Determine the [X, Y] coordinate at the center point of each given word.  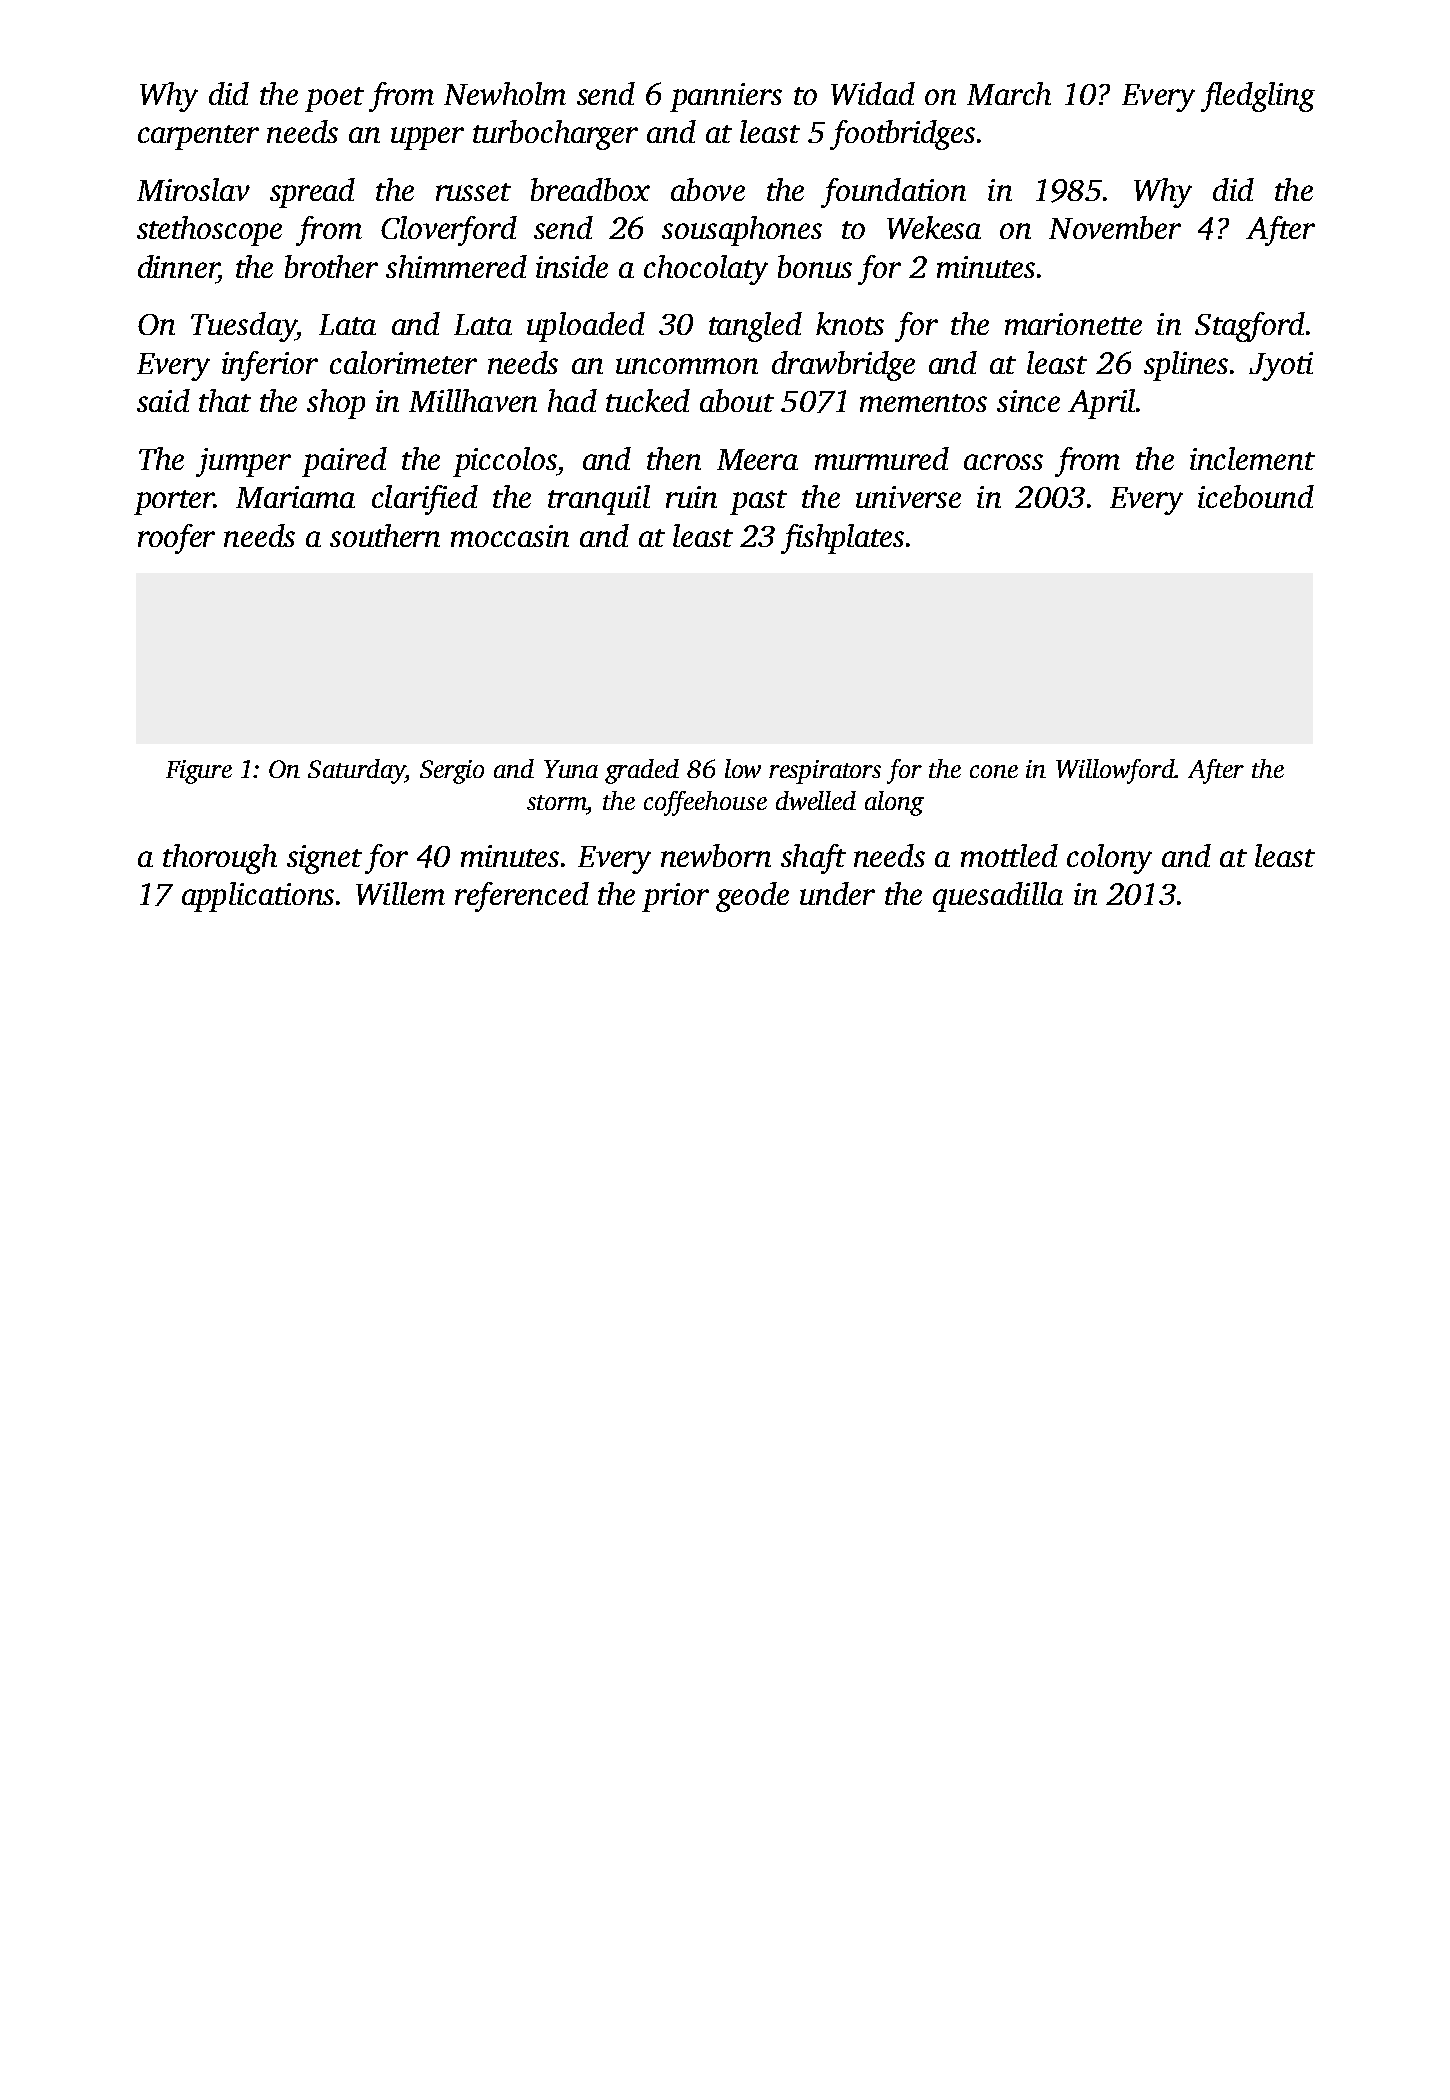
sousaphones [742, 231]
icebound [1256, 496]
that [225, 400]
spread [312, 193]
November [1115, 227]
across [1003, 462]
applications [258, 897]
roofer [176, 539]
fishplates [842, 539]
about [737, 400]
